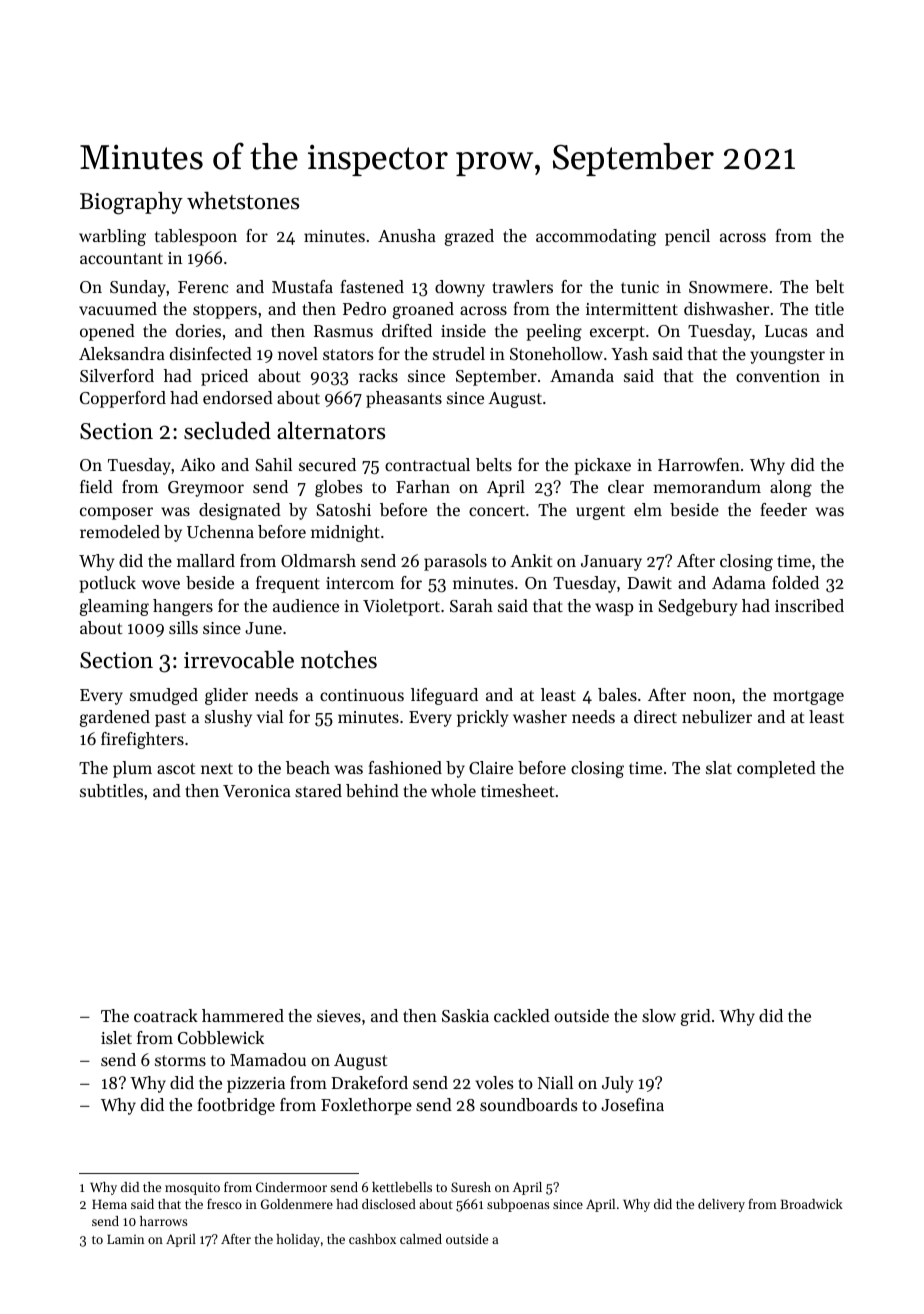 The image size is (924, 1314). What do you see at coordinates (132, 769) in the page?
I see `plum` at bounding box center [132, 769].
